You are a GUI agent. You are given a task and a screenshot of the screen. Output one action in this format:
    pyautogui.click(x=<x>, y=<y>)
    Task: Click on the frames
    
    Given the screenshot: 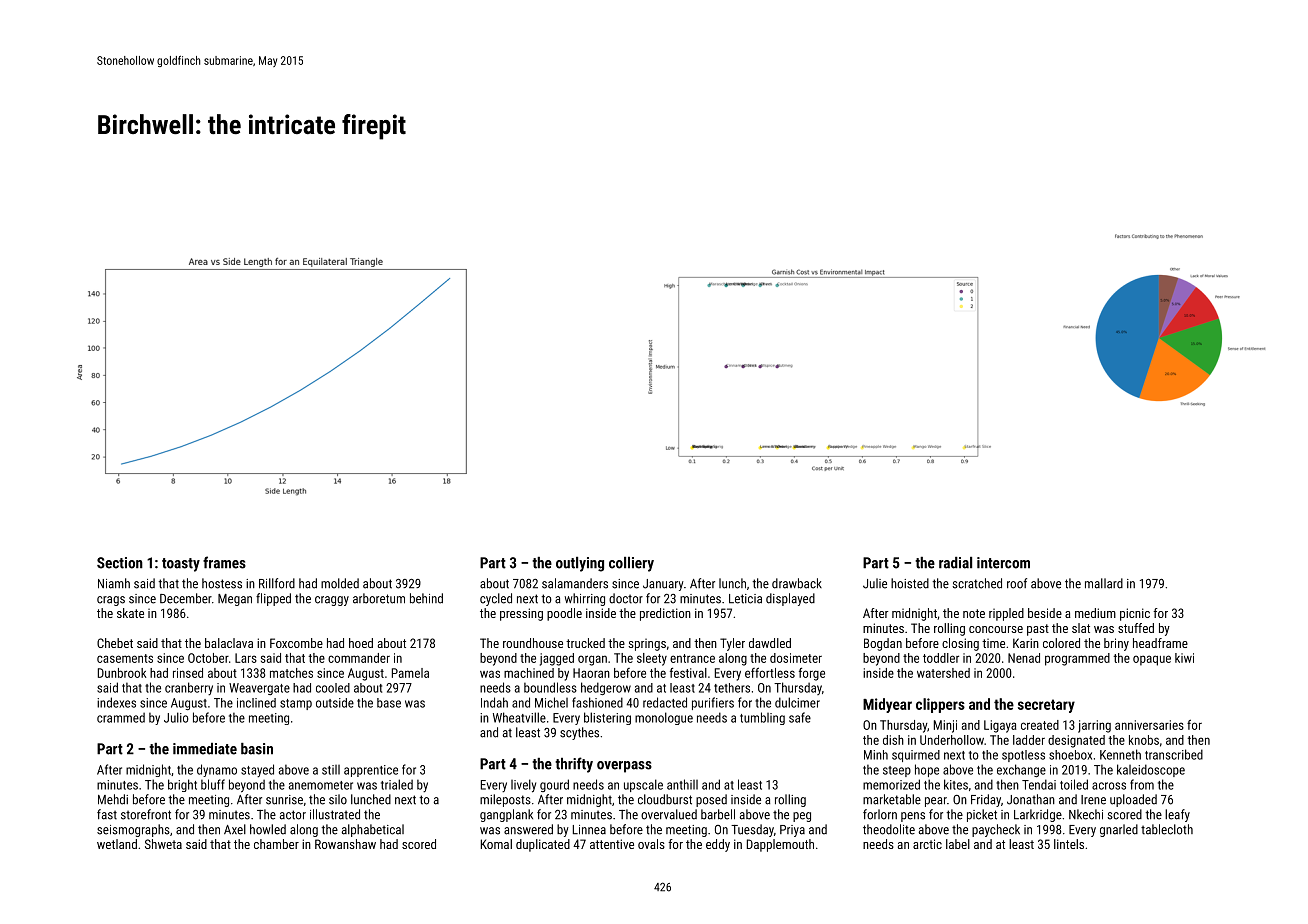 What is the action you would take?
    pyautogui.click(x=224, y=562)
